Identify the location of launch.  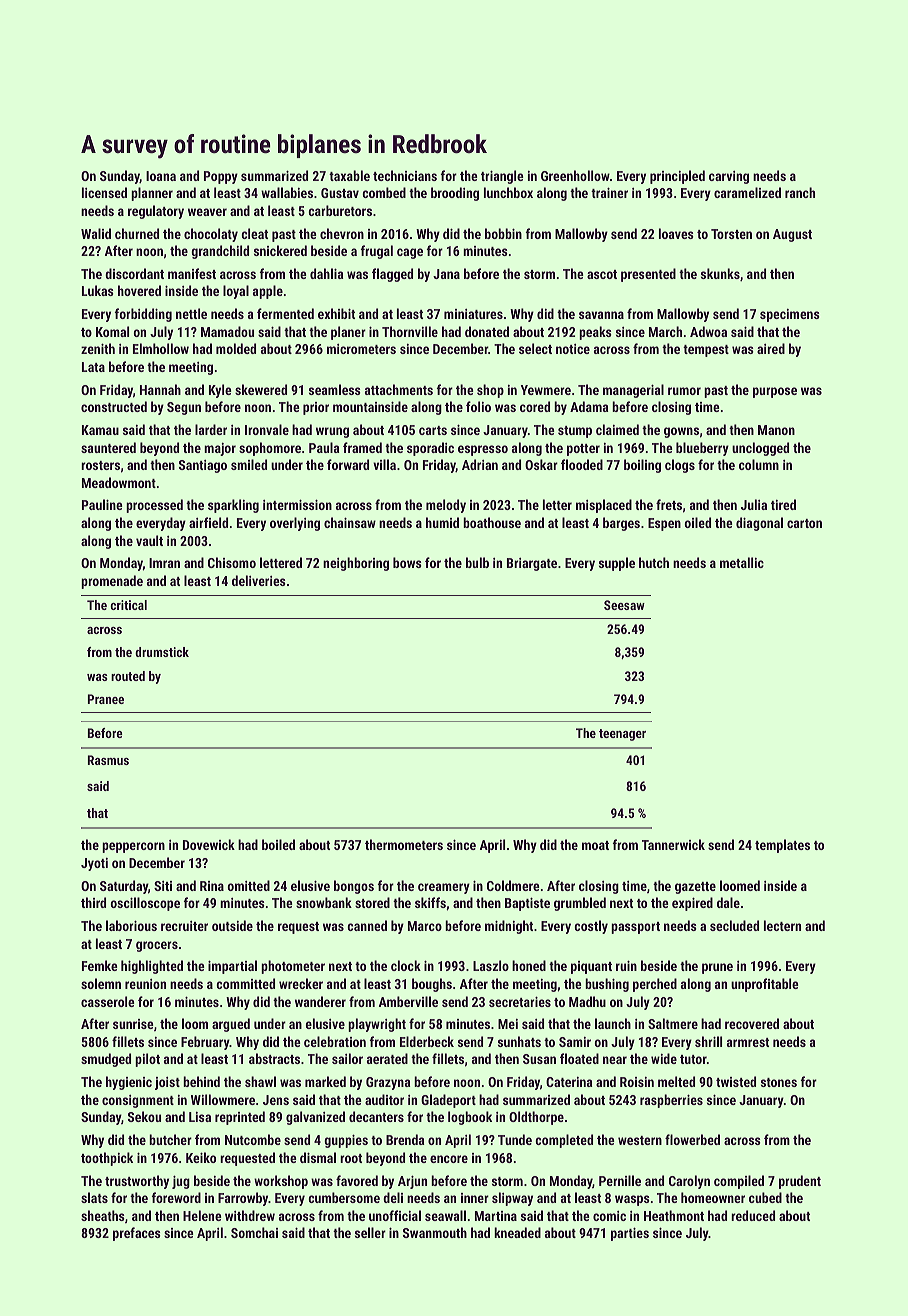
(613, 1023).
